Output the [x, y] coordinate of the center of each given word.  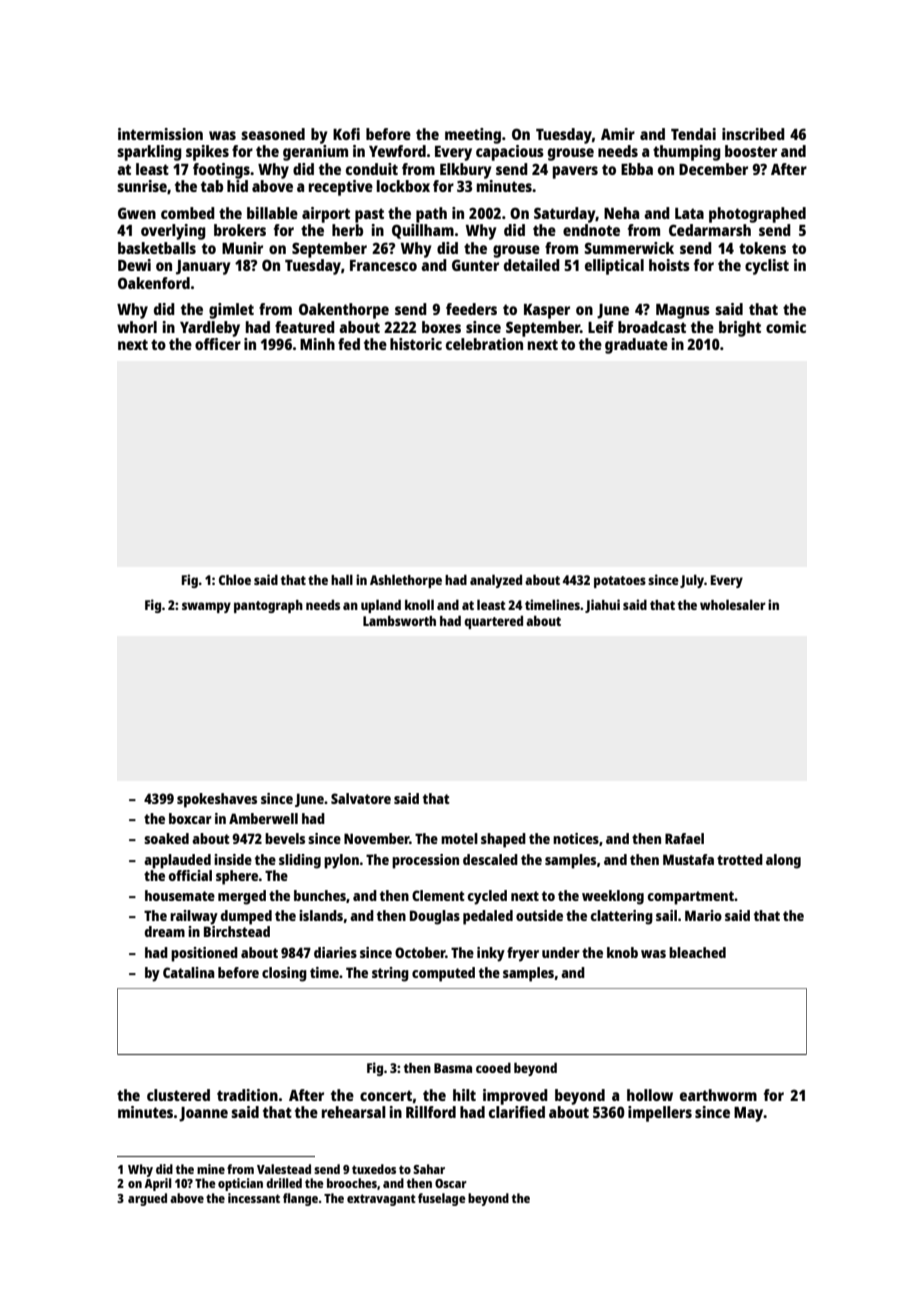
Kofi [346, 134]
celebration [484, 344]
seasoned [273, 134]
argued [147, 1199]
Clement [438, 895]
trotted [740, 859]
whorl [137, 327]
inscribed [753, 134]
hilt [464, 1095]
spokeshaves [217, 800]
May [749, 1114]
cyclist [767, 267]
